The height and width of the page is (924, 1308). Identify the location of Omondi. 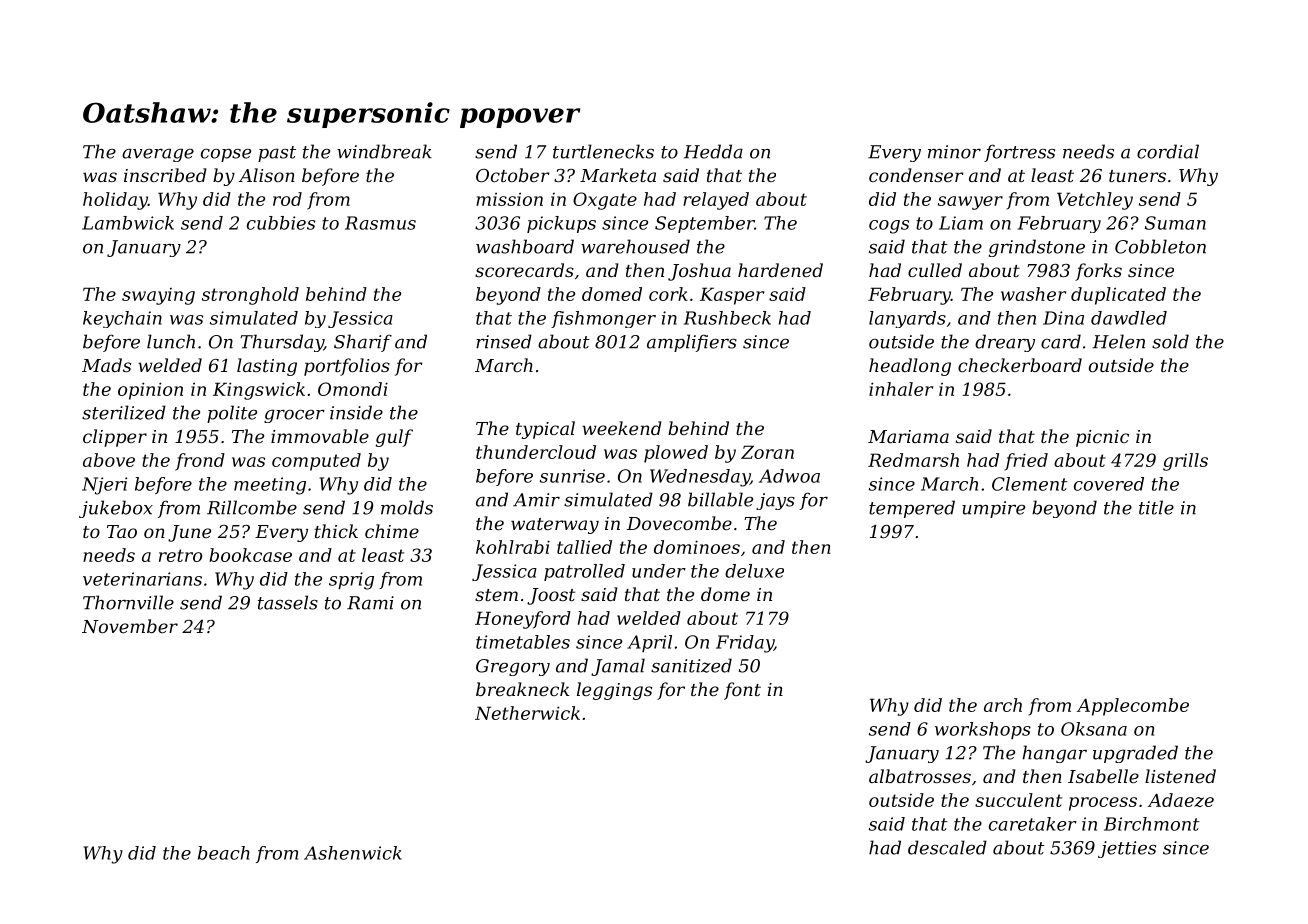
(353, 389).
